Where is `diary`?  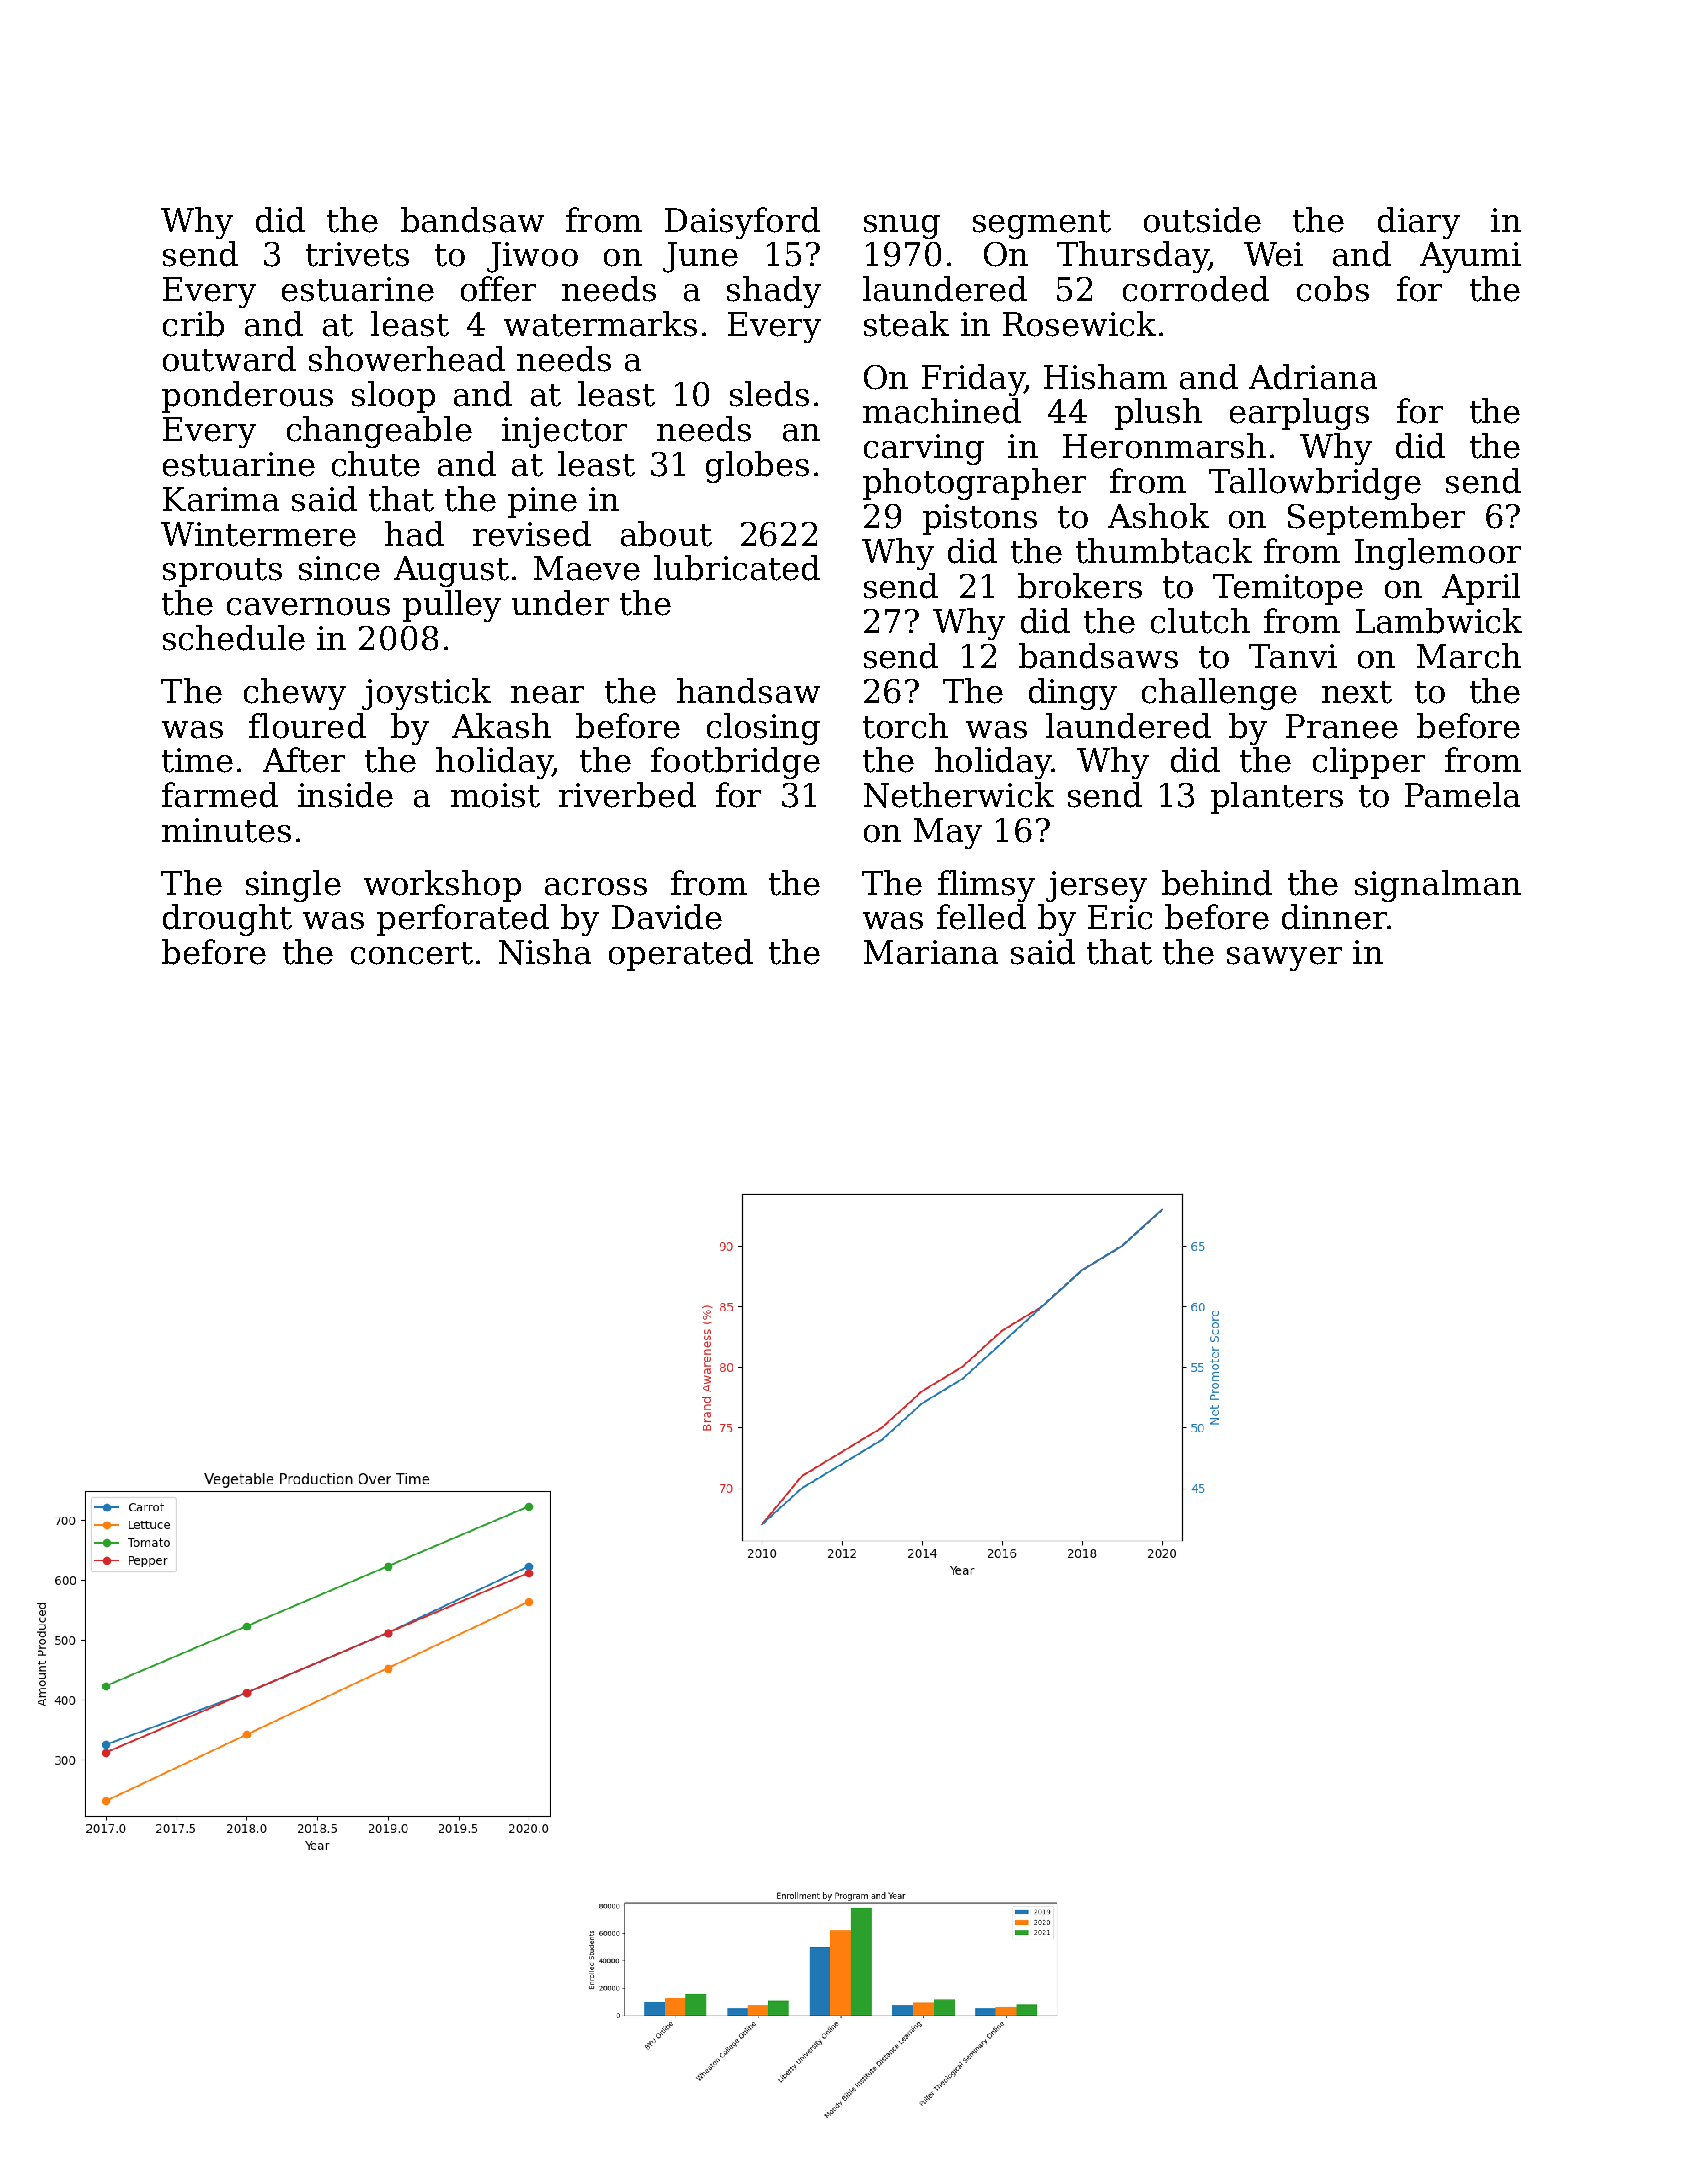 diary is located at coordinates (1419, 223).
